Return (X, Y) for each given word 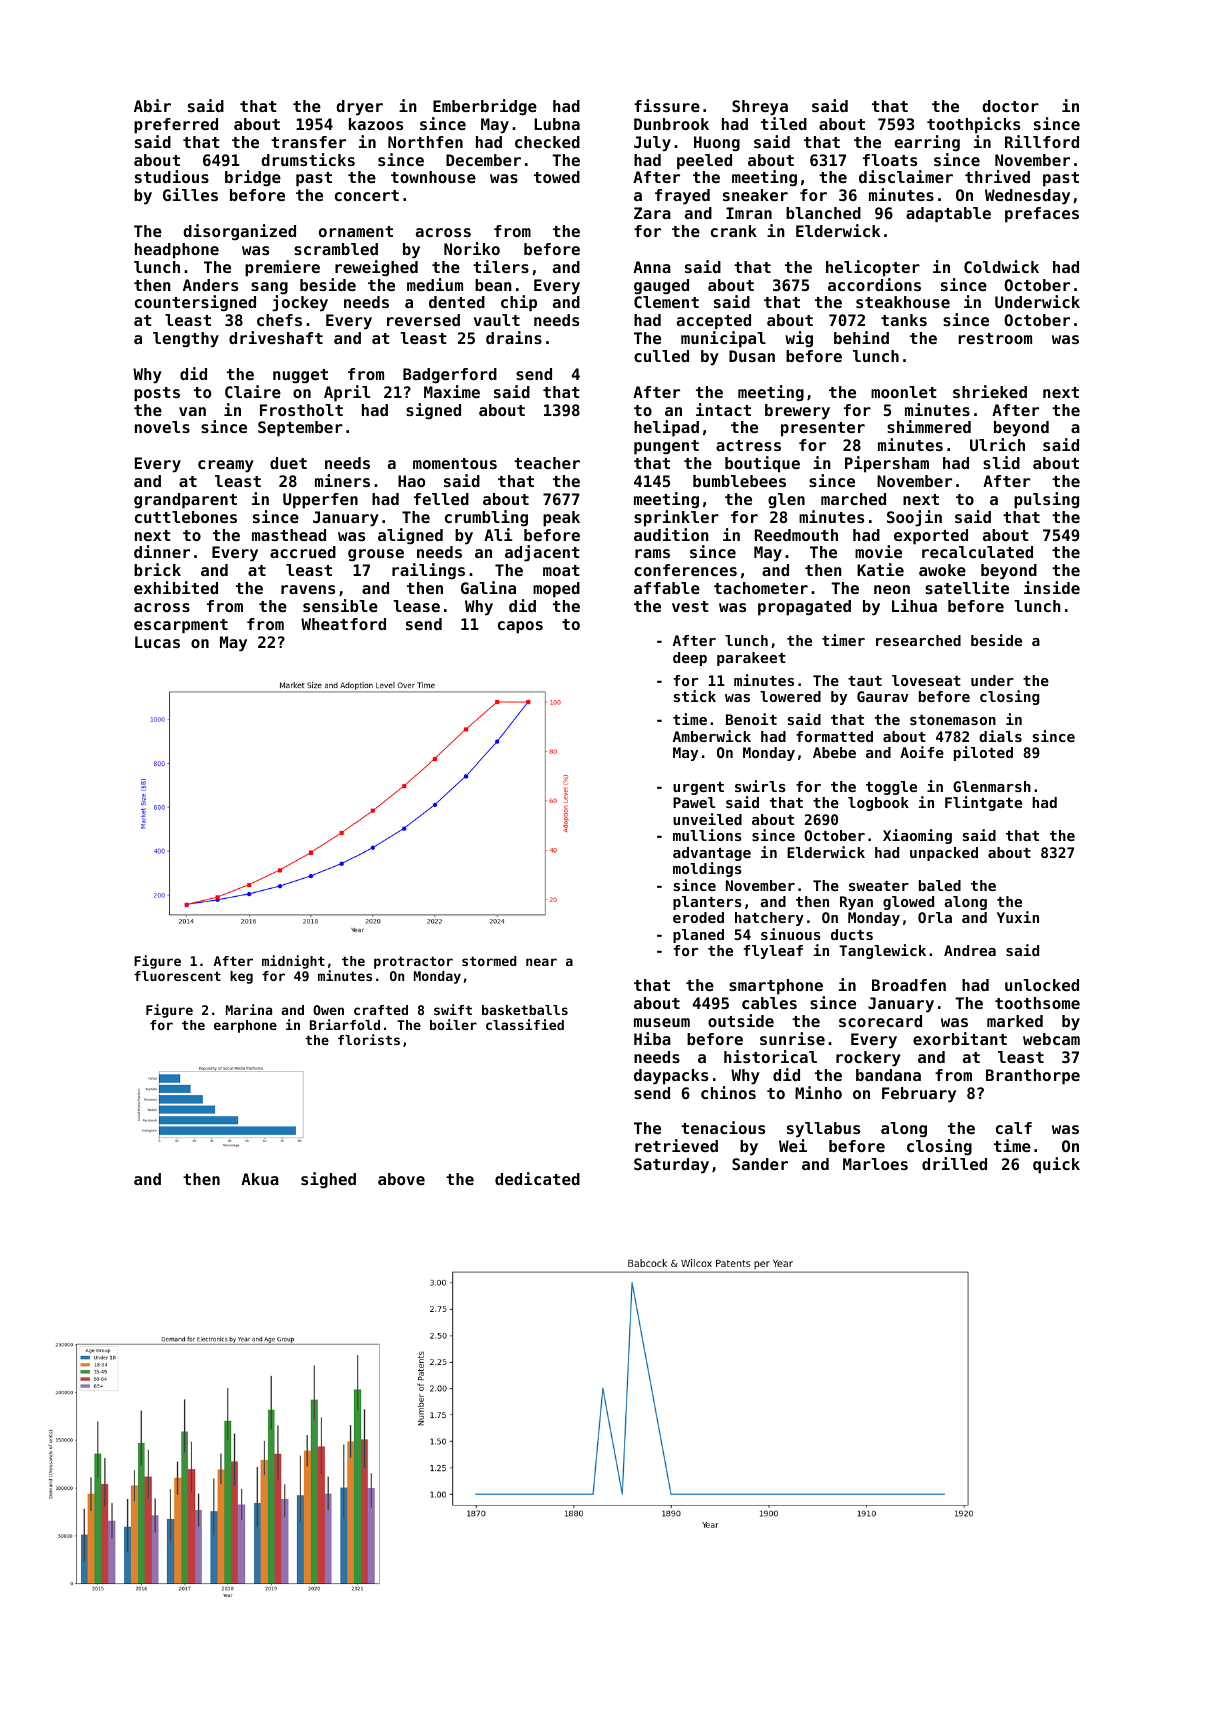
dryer (359, 108)
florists (369, 1039)
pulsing (1046, 500)
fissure (667, 105)
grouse (376, 555)
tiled (784, 123)
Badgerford (450, 376)
